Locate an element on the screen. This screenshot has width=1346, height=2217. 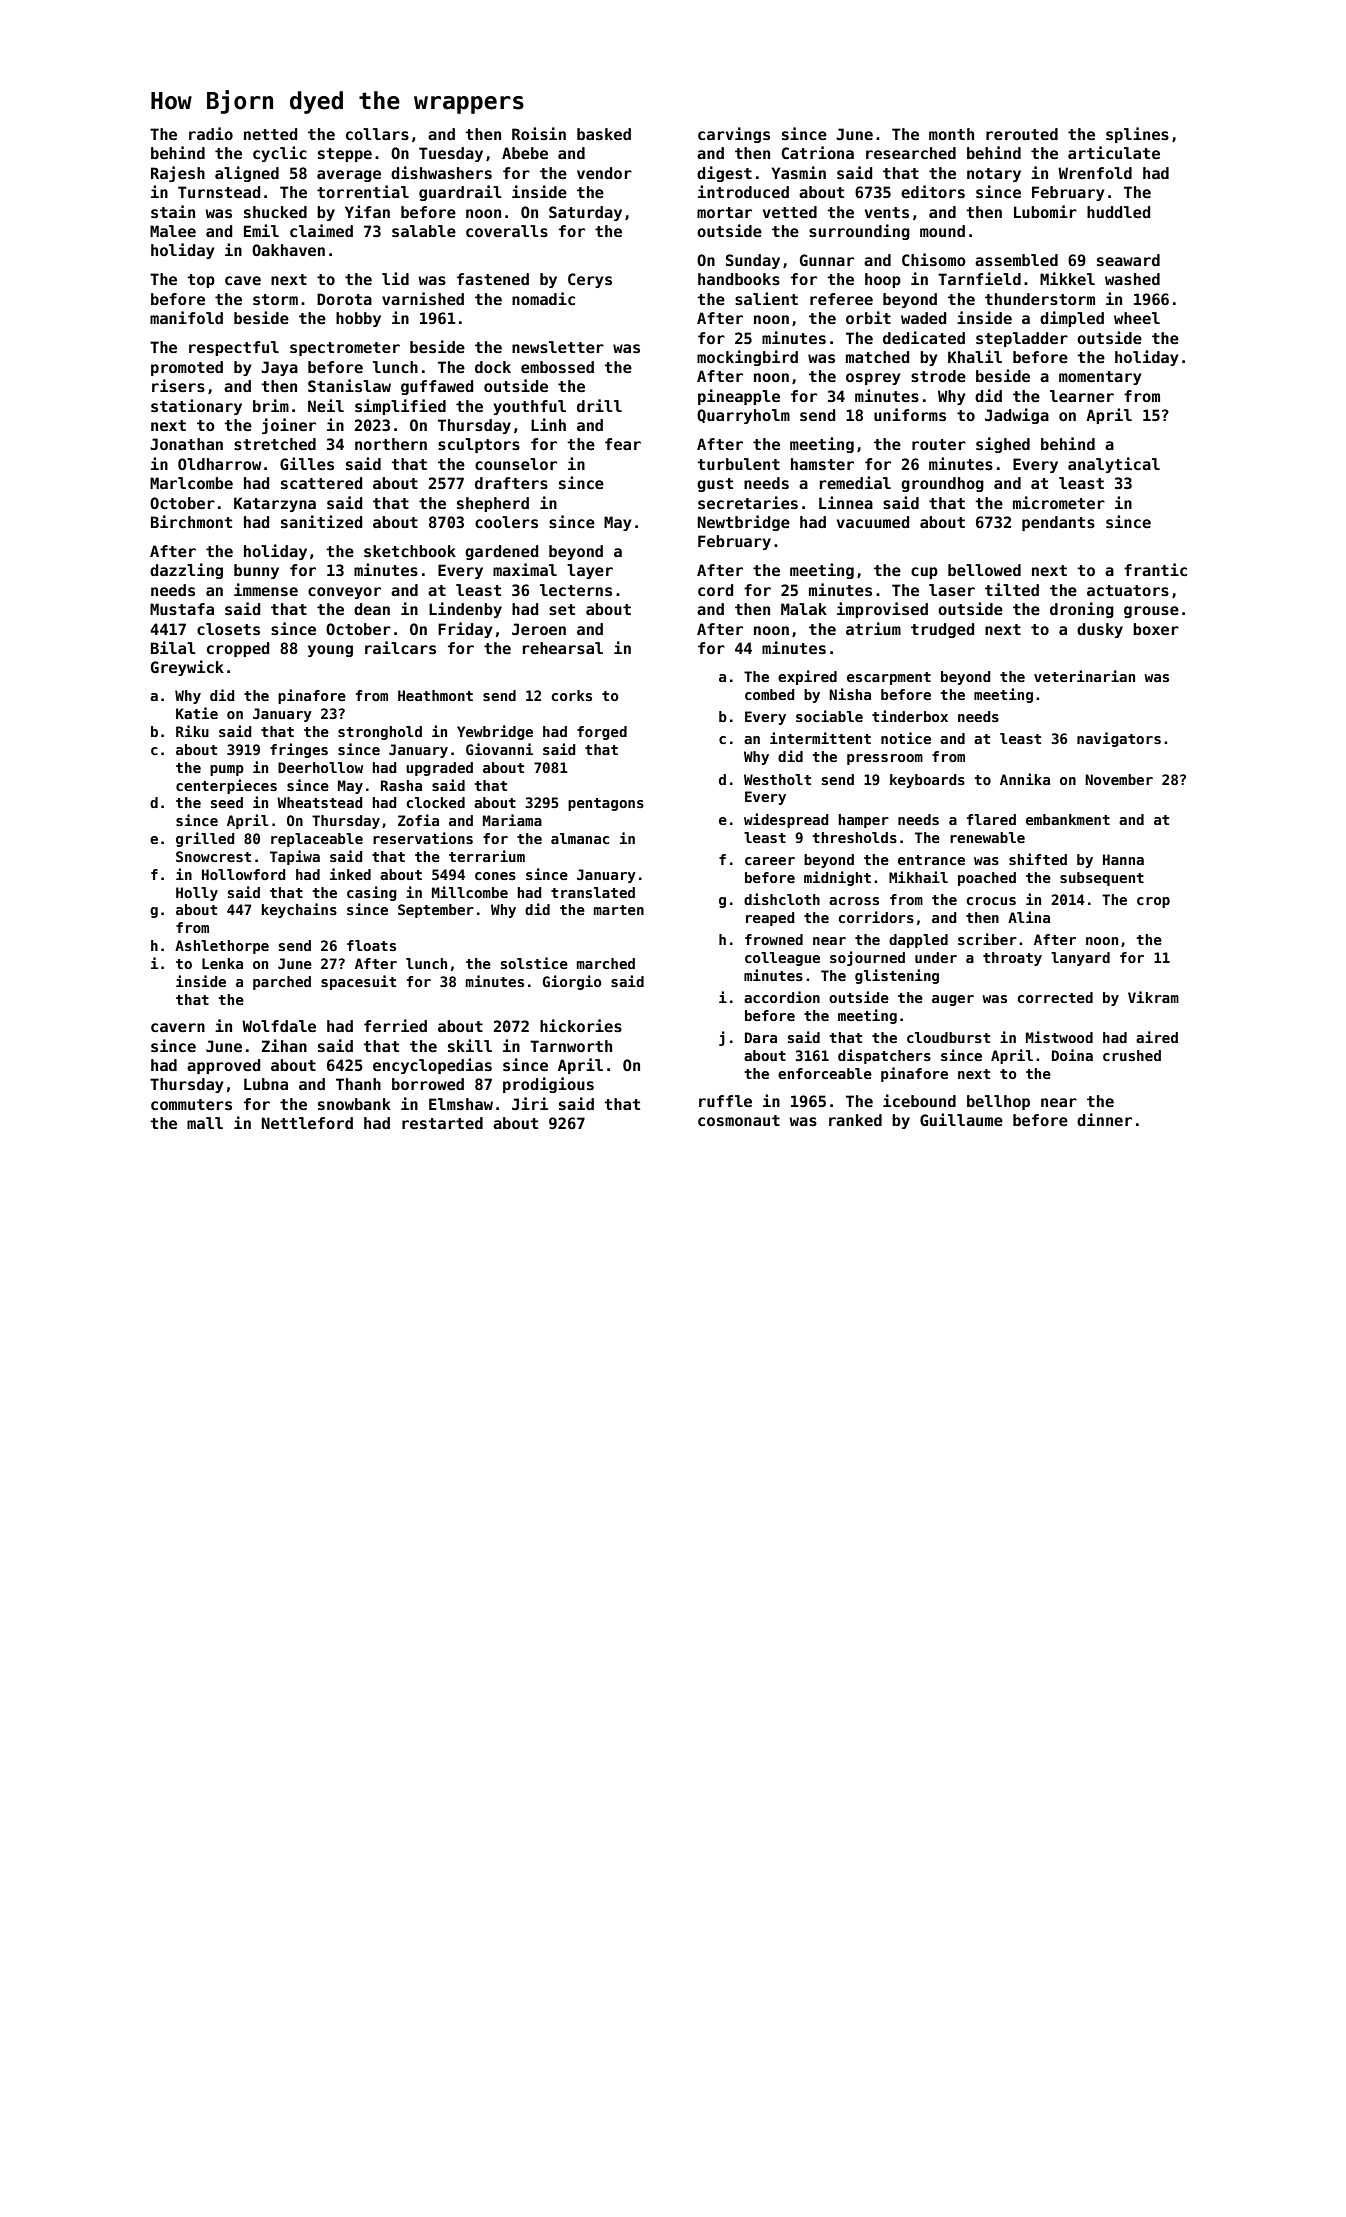
frantic is located at coordinates (1155, 569).
